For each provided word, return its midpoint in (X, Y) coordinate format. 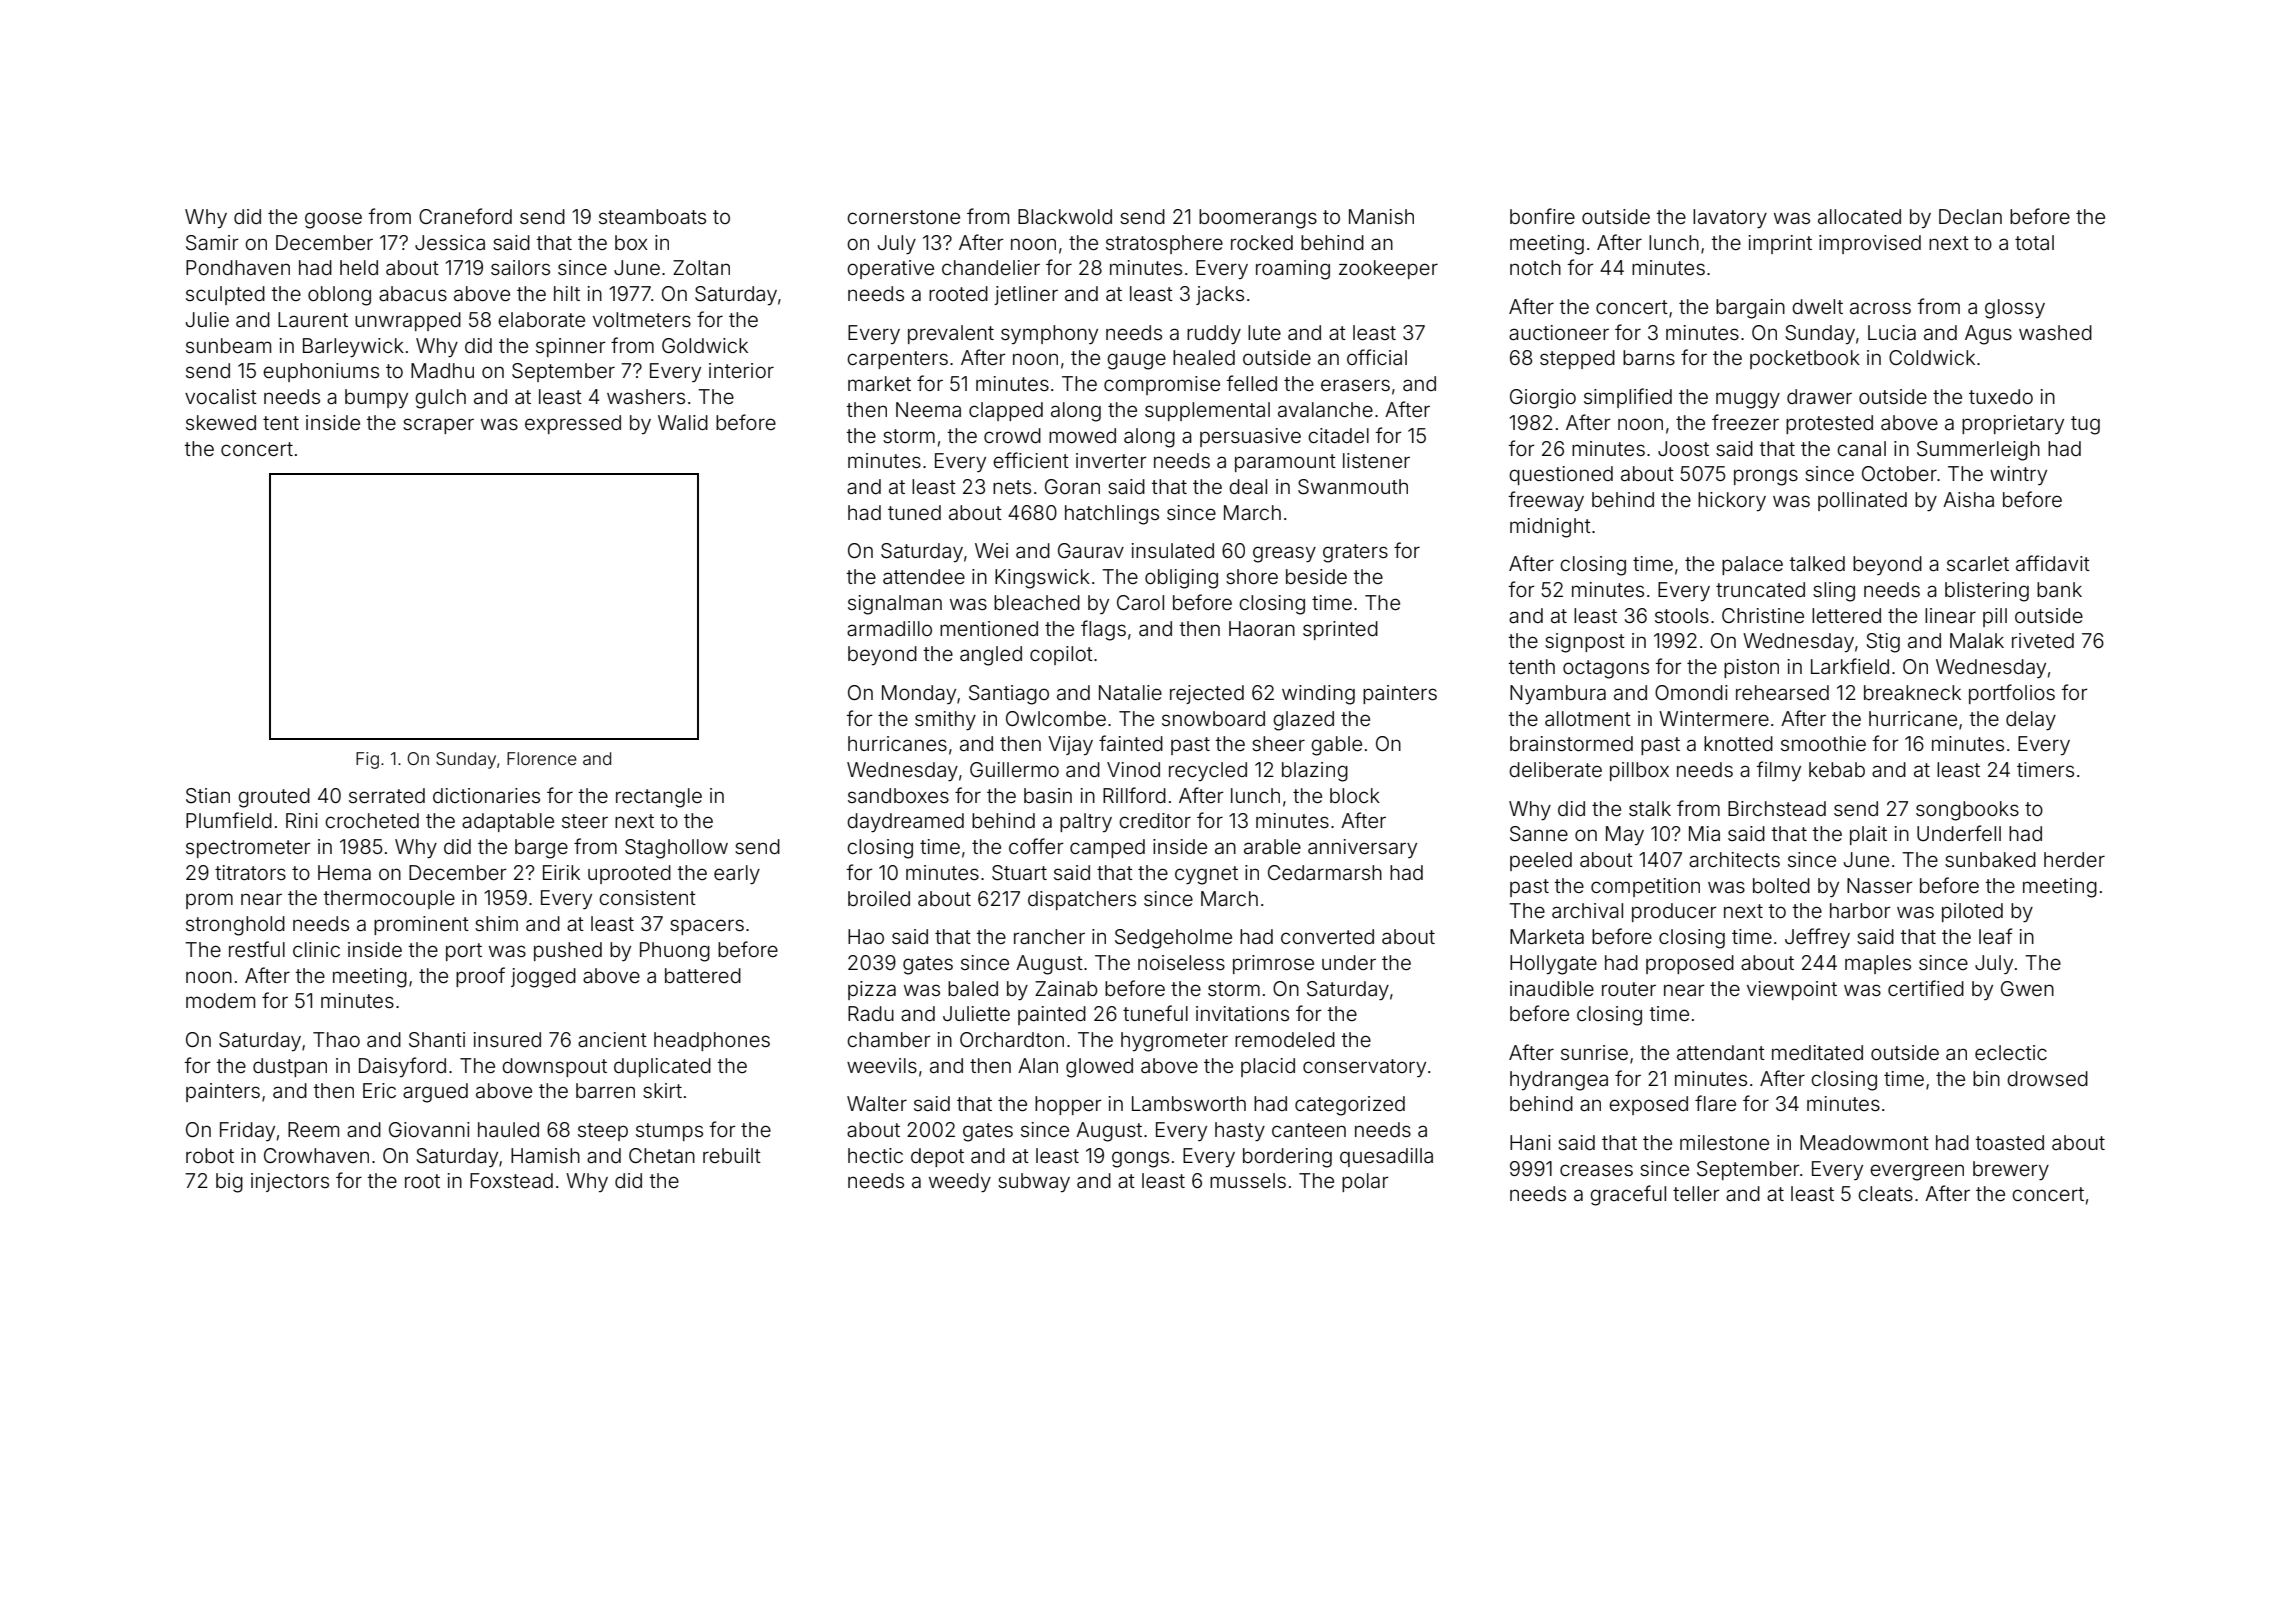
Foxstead (511, 1180)
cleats (1885, 1193)
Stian (208, 796)
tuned (914, 512)
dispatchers (1082, 900)
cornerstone (903, 217)
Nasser (1880, 885)
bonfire (1542, 216)
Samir (212, 243)
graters (1355, 553)
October (1899, 473)
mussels (1248, 1180)
